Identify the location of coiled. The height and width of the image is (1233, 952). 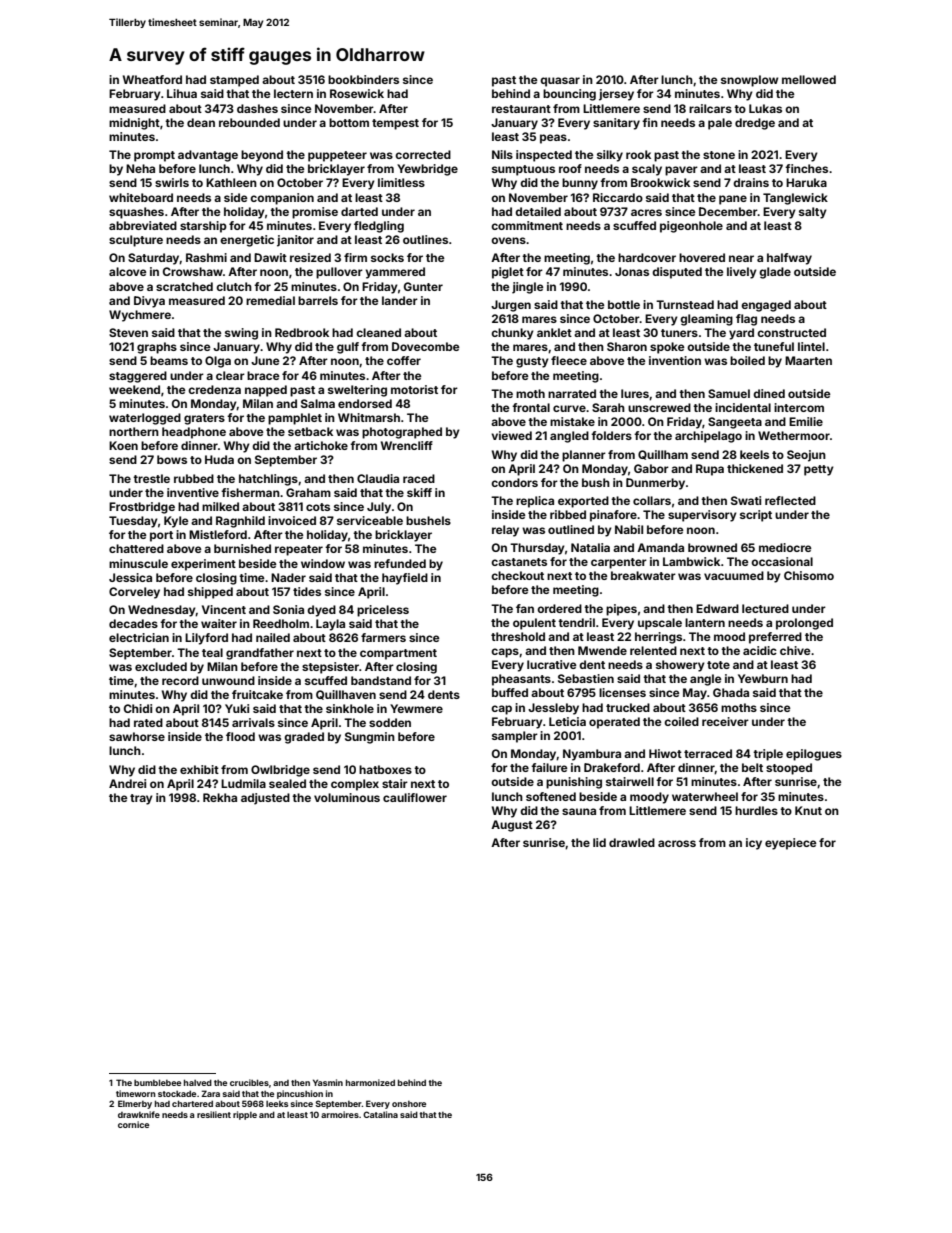
(681, 721).
